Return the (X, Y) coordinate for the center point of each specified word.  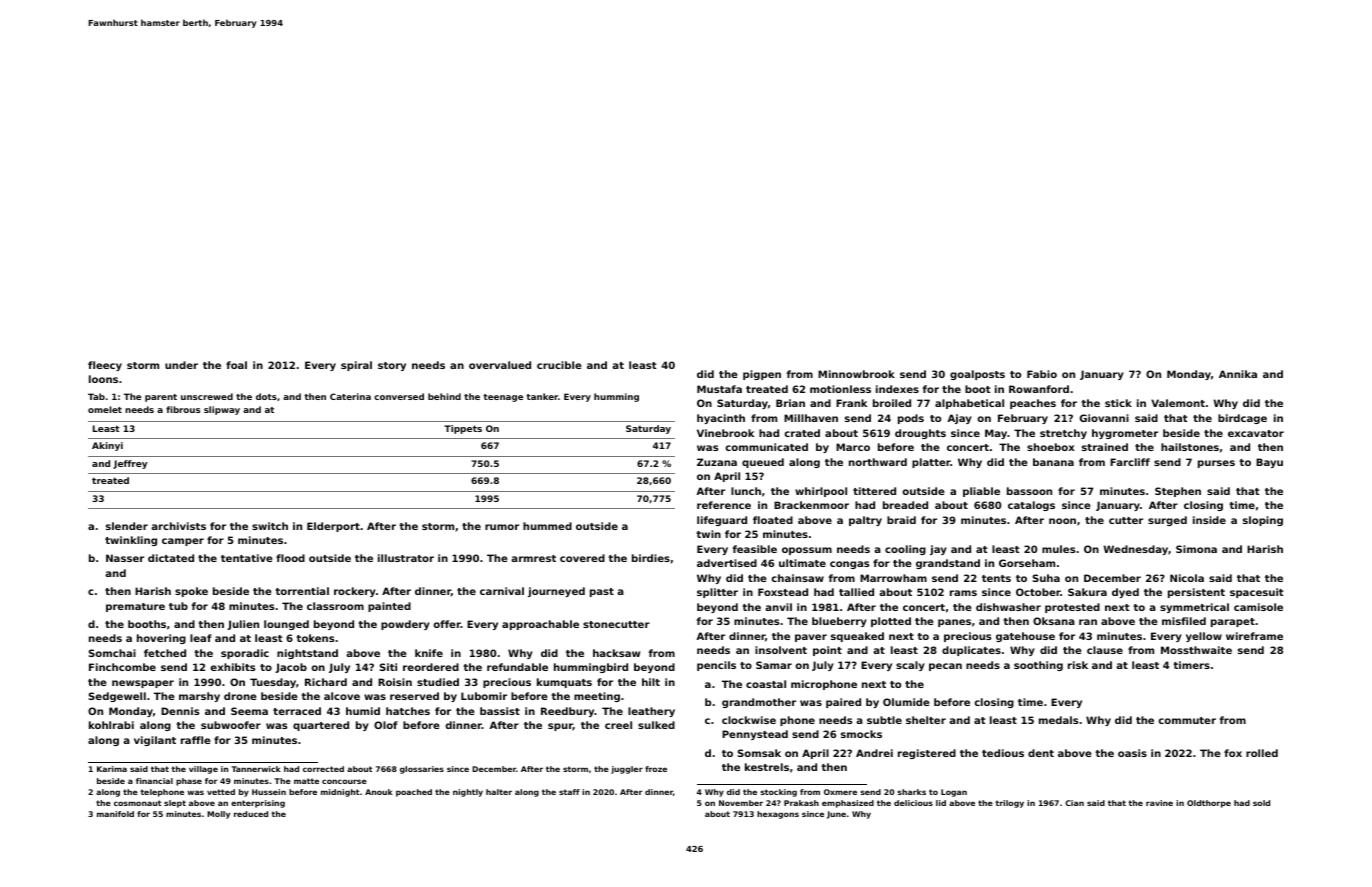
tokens (315, 638)
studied (438, 682)
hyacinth (721, 419)
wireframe (1254, 636)
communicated (766, 447)
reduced (251, 814)
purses (1216, 464)
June (836, 815)
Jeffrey (130, 464)
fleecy (105, 366)
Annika (1238, 374)
